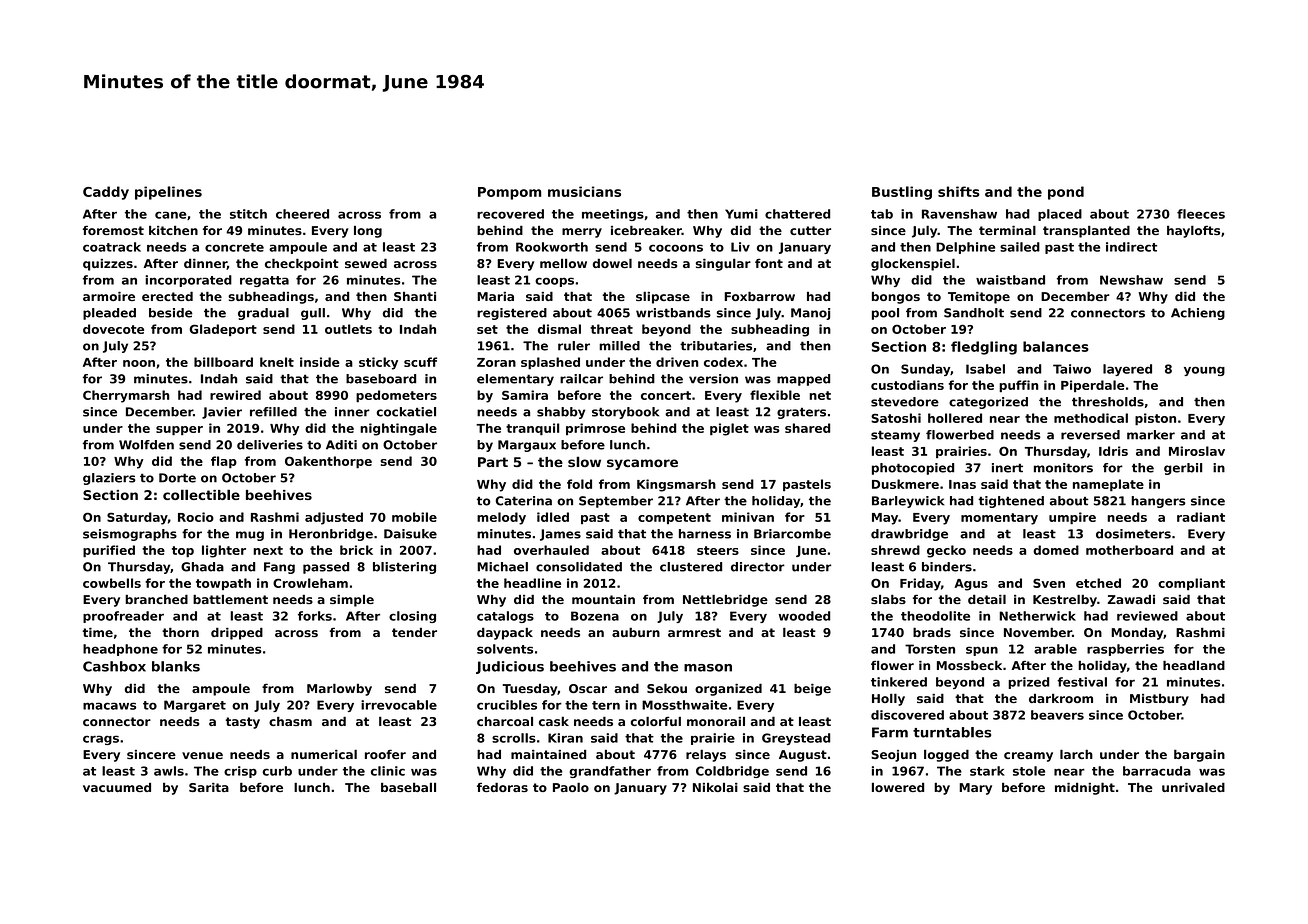  What do you see at coordinates (507, 705) in the screenshot?
I see `crucibles` at bounding box center [507, 705].
